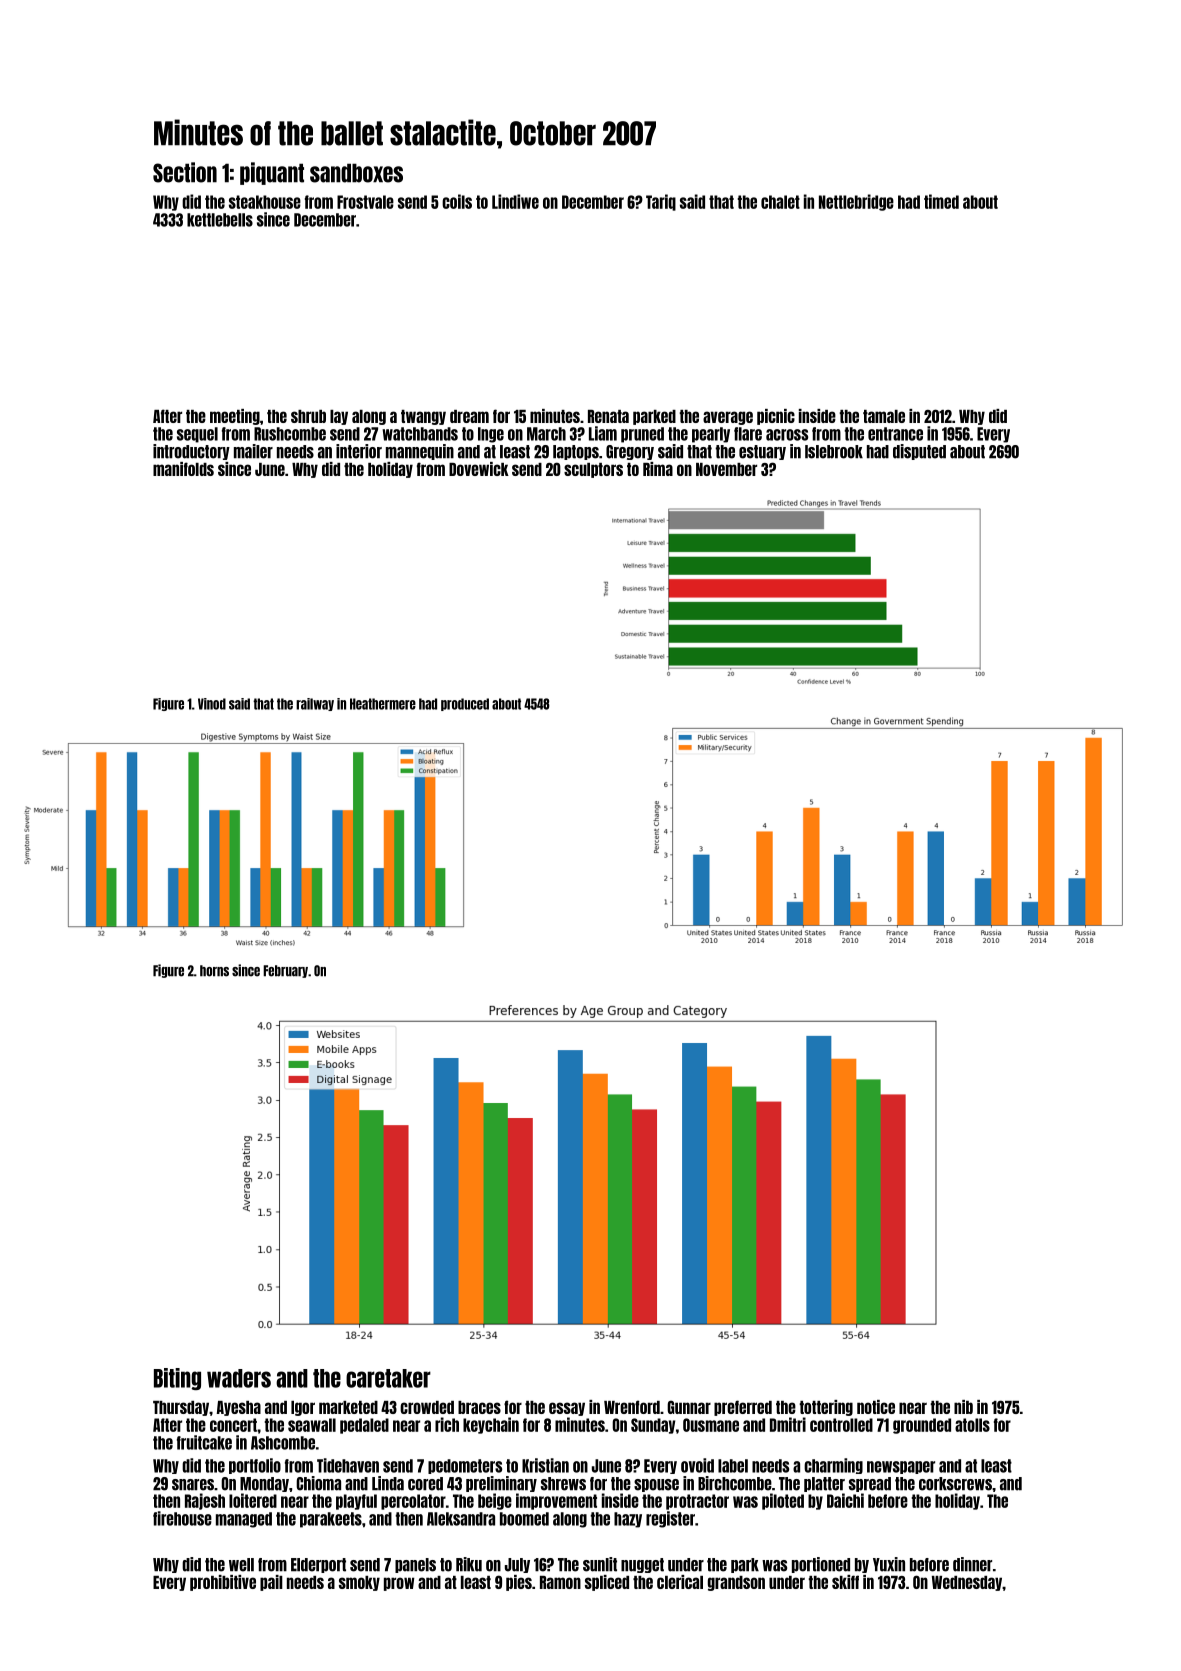  Describe the element at coordinates (941, 201) in the screenshot. I see `timed` at that location.
